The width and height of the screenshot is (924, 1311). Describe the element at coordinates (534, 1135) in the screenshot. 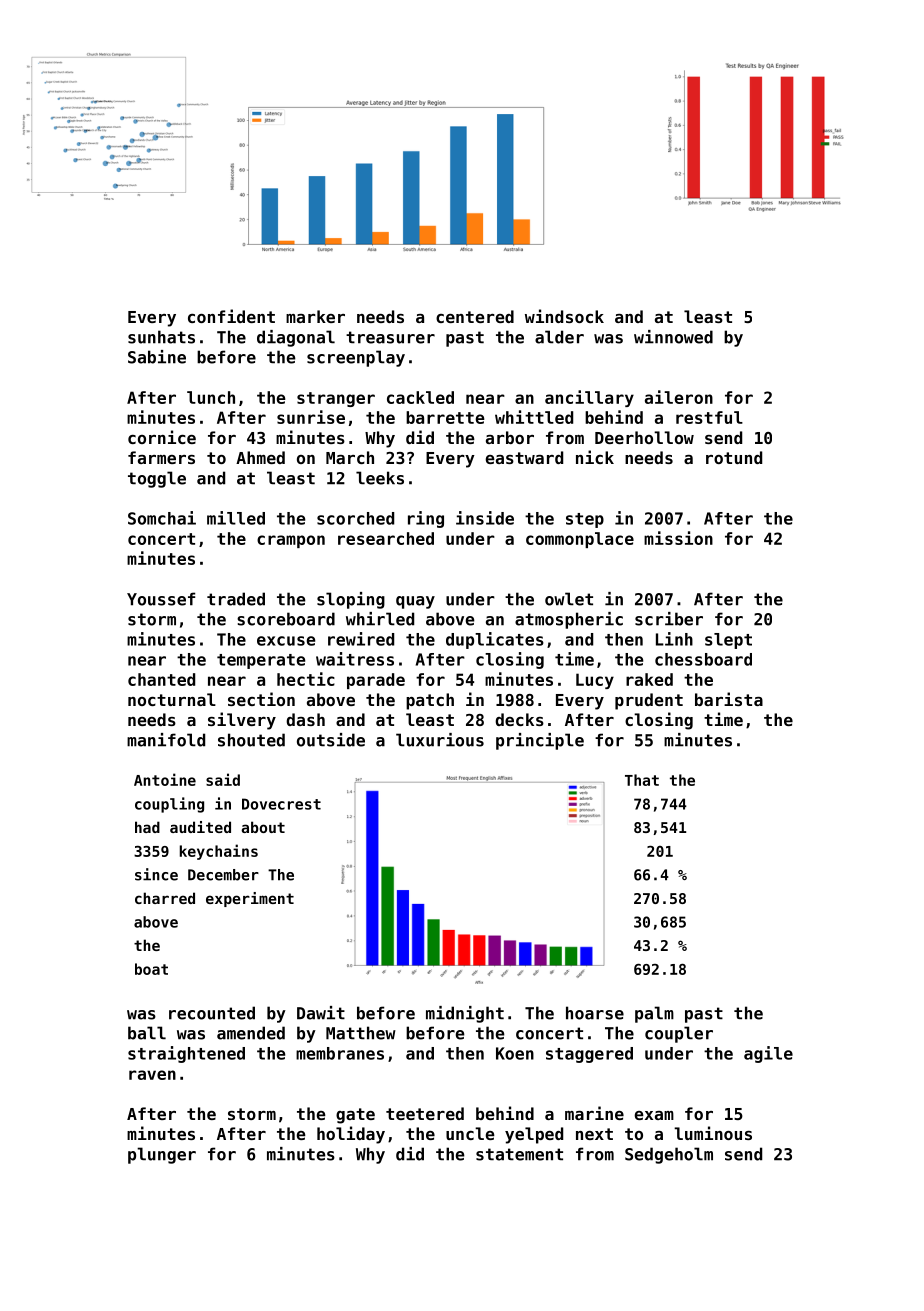

I see `yelped` at that location.
